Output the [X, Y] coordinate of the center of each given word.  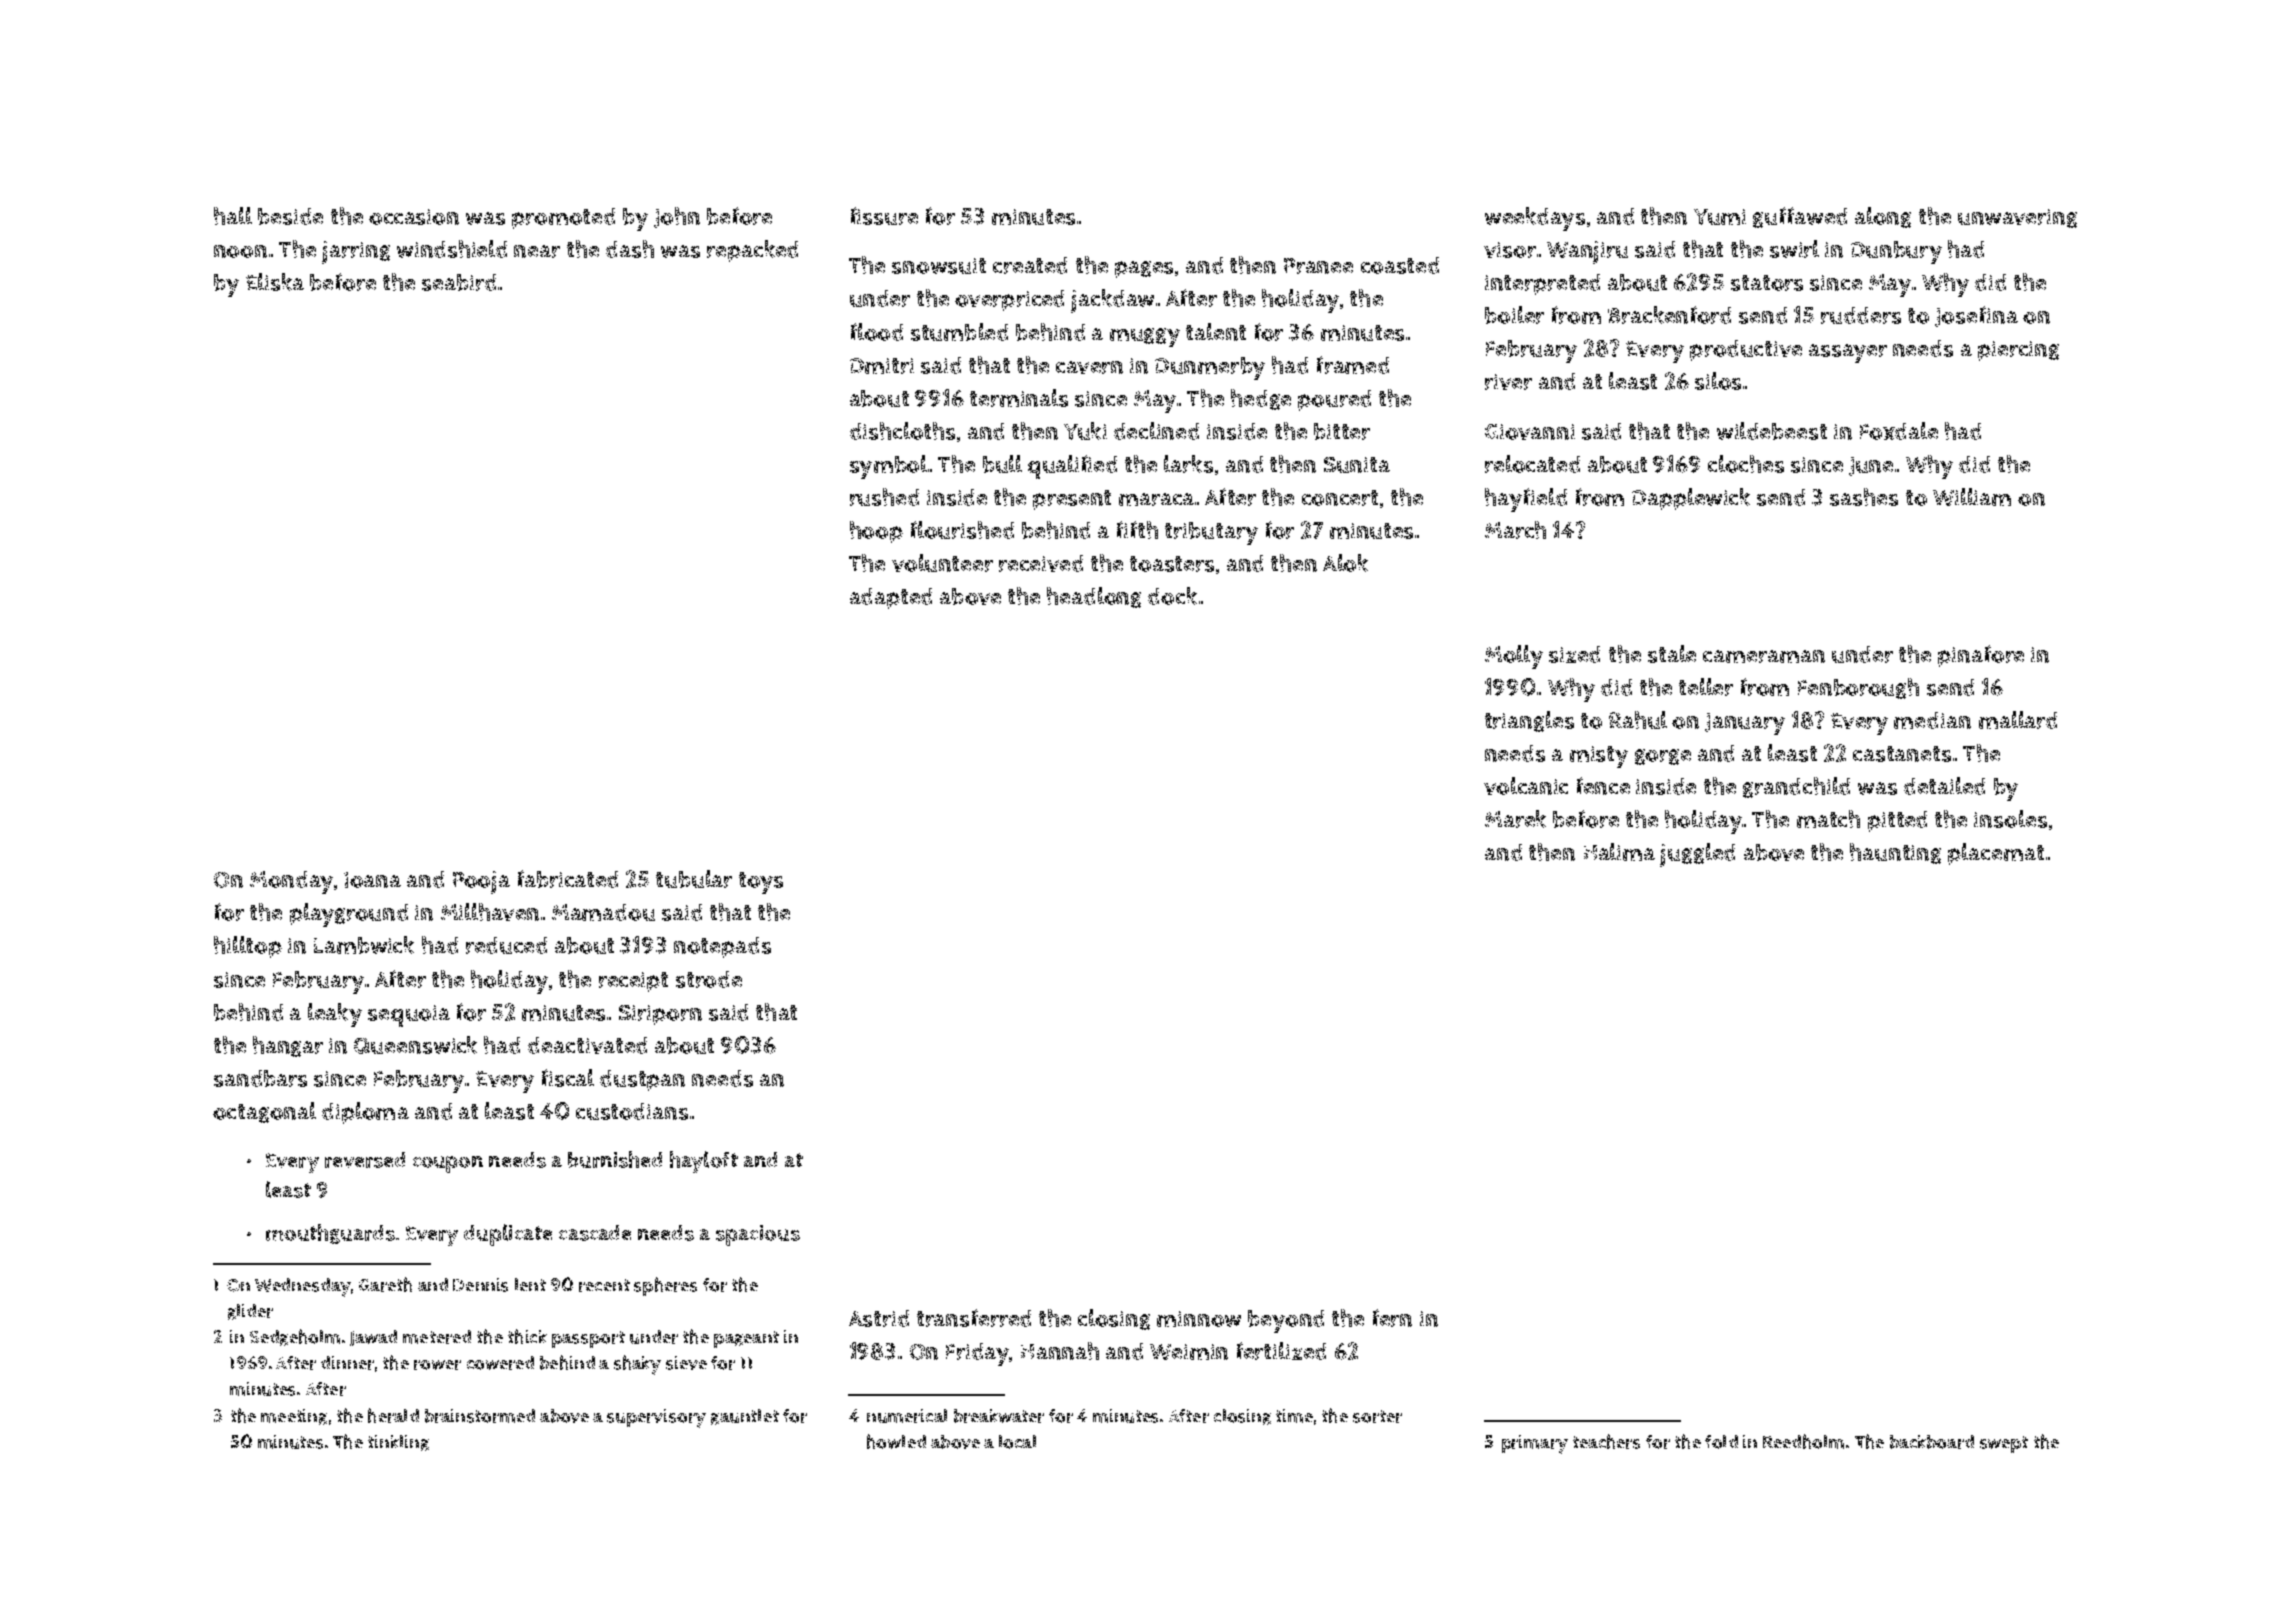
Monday [291, 882]
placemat [1996, 854]
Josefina [1976, 316]
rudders [1861, 315]
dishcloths [902, 431]
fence [1603, 786]
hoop [876, 532]
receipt [633, 982]
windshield [452, 249]
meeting [294, 1417]
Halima [1619, 852]
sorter [1377, 1416]
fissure [884, 216]
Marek [1515, 819]
